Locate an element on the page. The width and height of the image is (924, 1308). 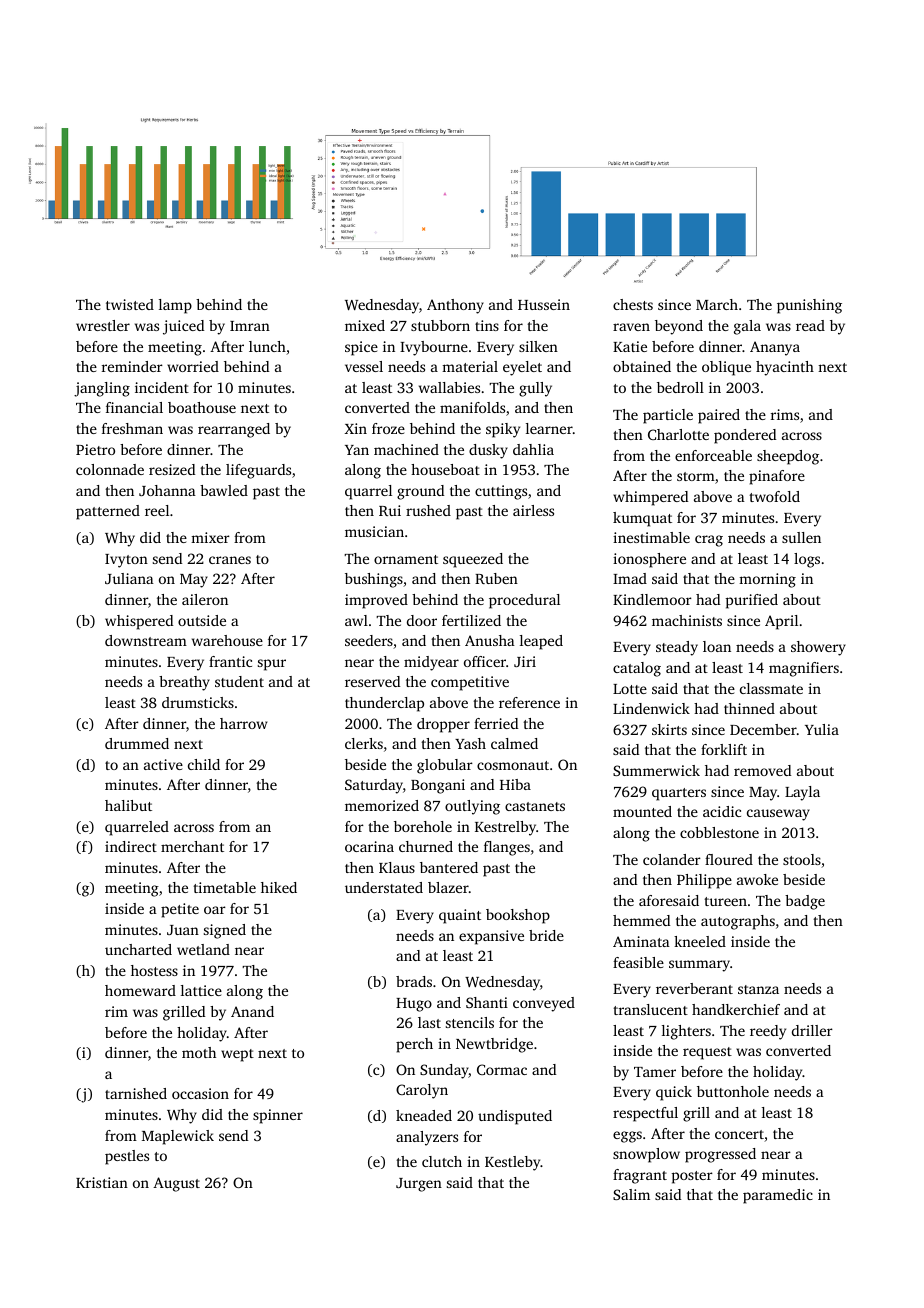
punishing is located at coordinates (809, 306).
